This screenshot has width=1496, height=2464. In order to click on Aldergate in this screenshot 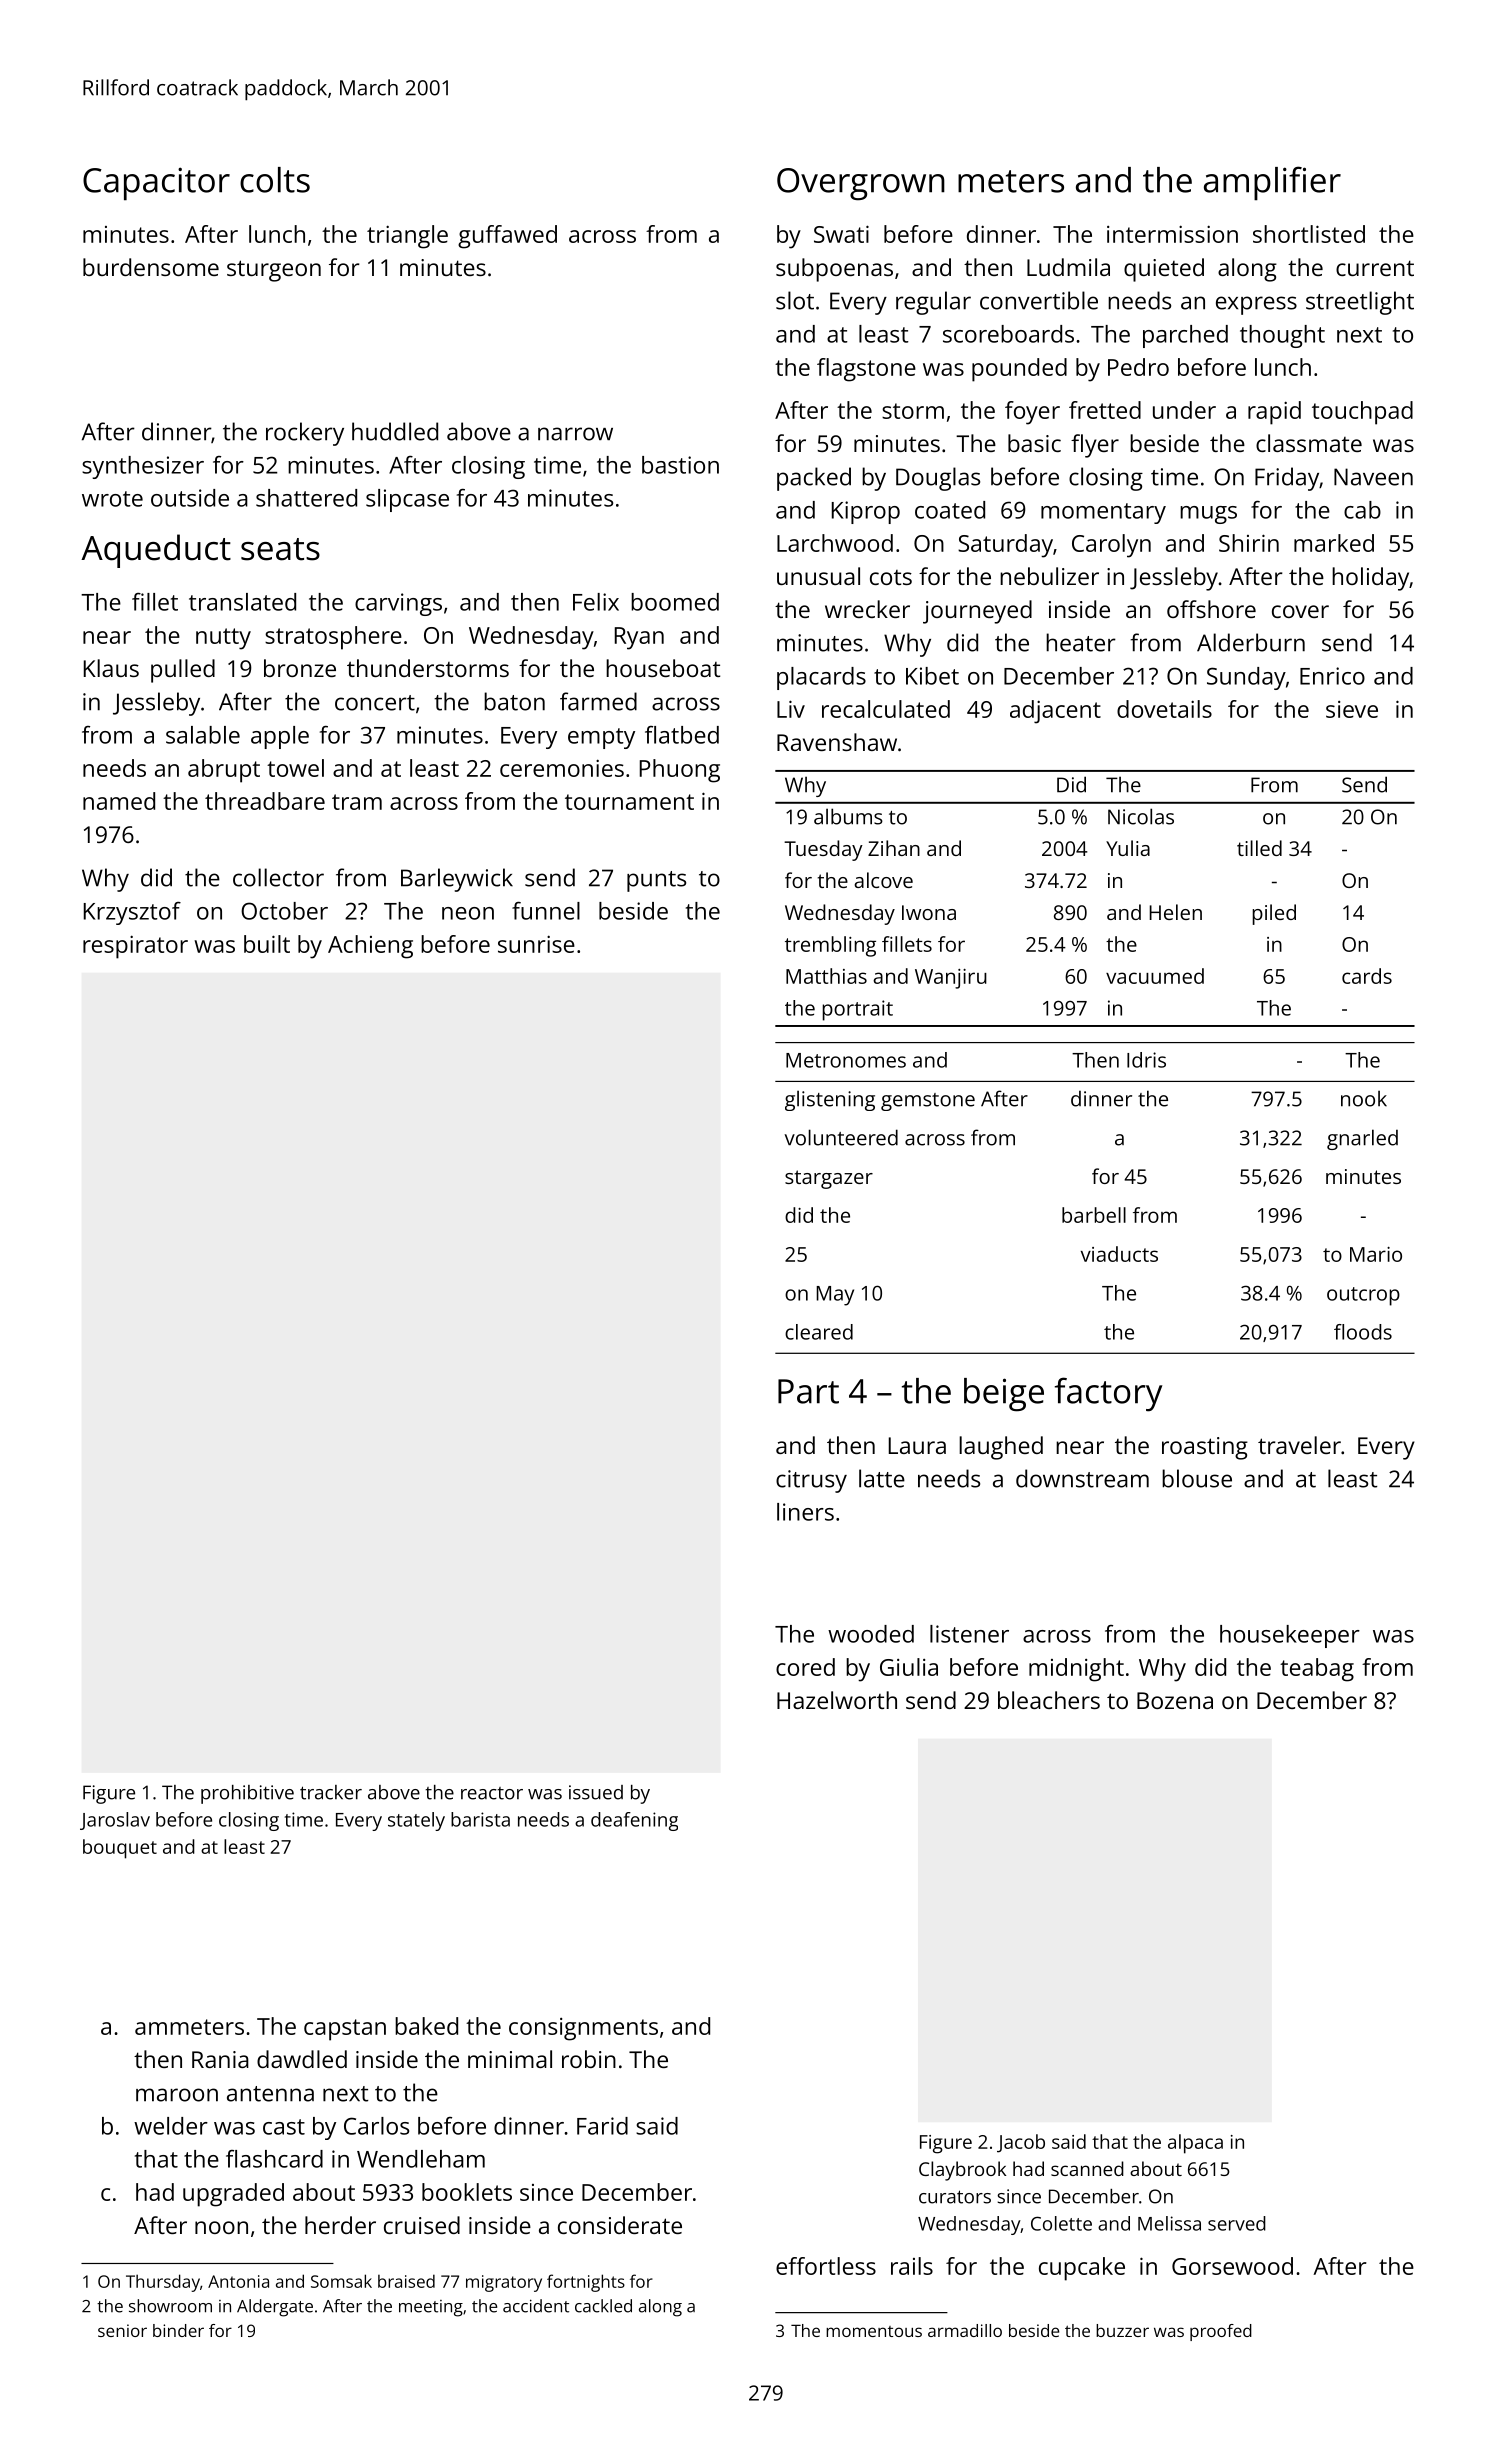, I will do `click(275, 2308)`.
